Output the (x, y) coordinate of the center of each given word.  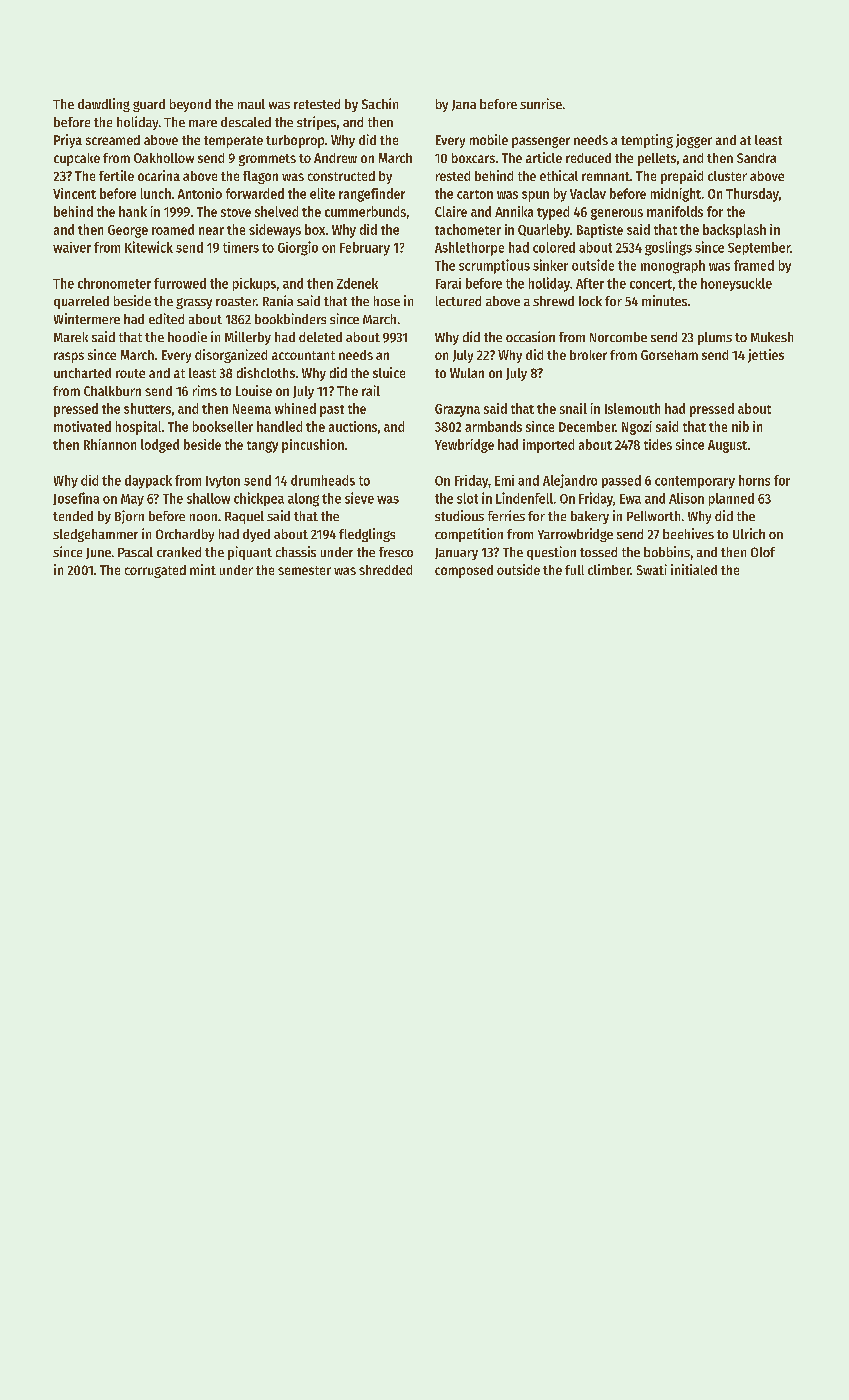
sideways (275, 231)
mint (203, 569)
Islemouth (632, 408)
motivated (82, 426)
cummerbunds (365, 211)
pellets (657, 159)
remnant (606, 176)
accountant (303, 355)
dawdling (104, 105)
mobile (489, 139)
